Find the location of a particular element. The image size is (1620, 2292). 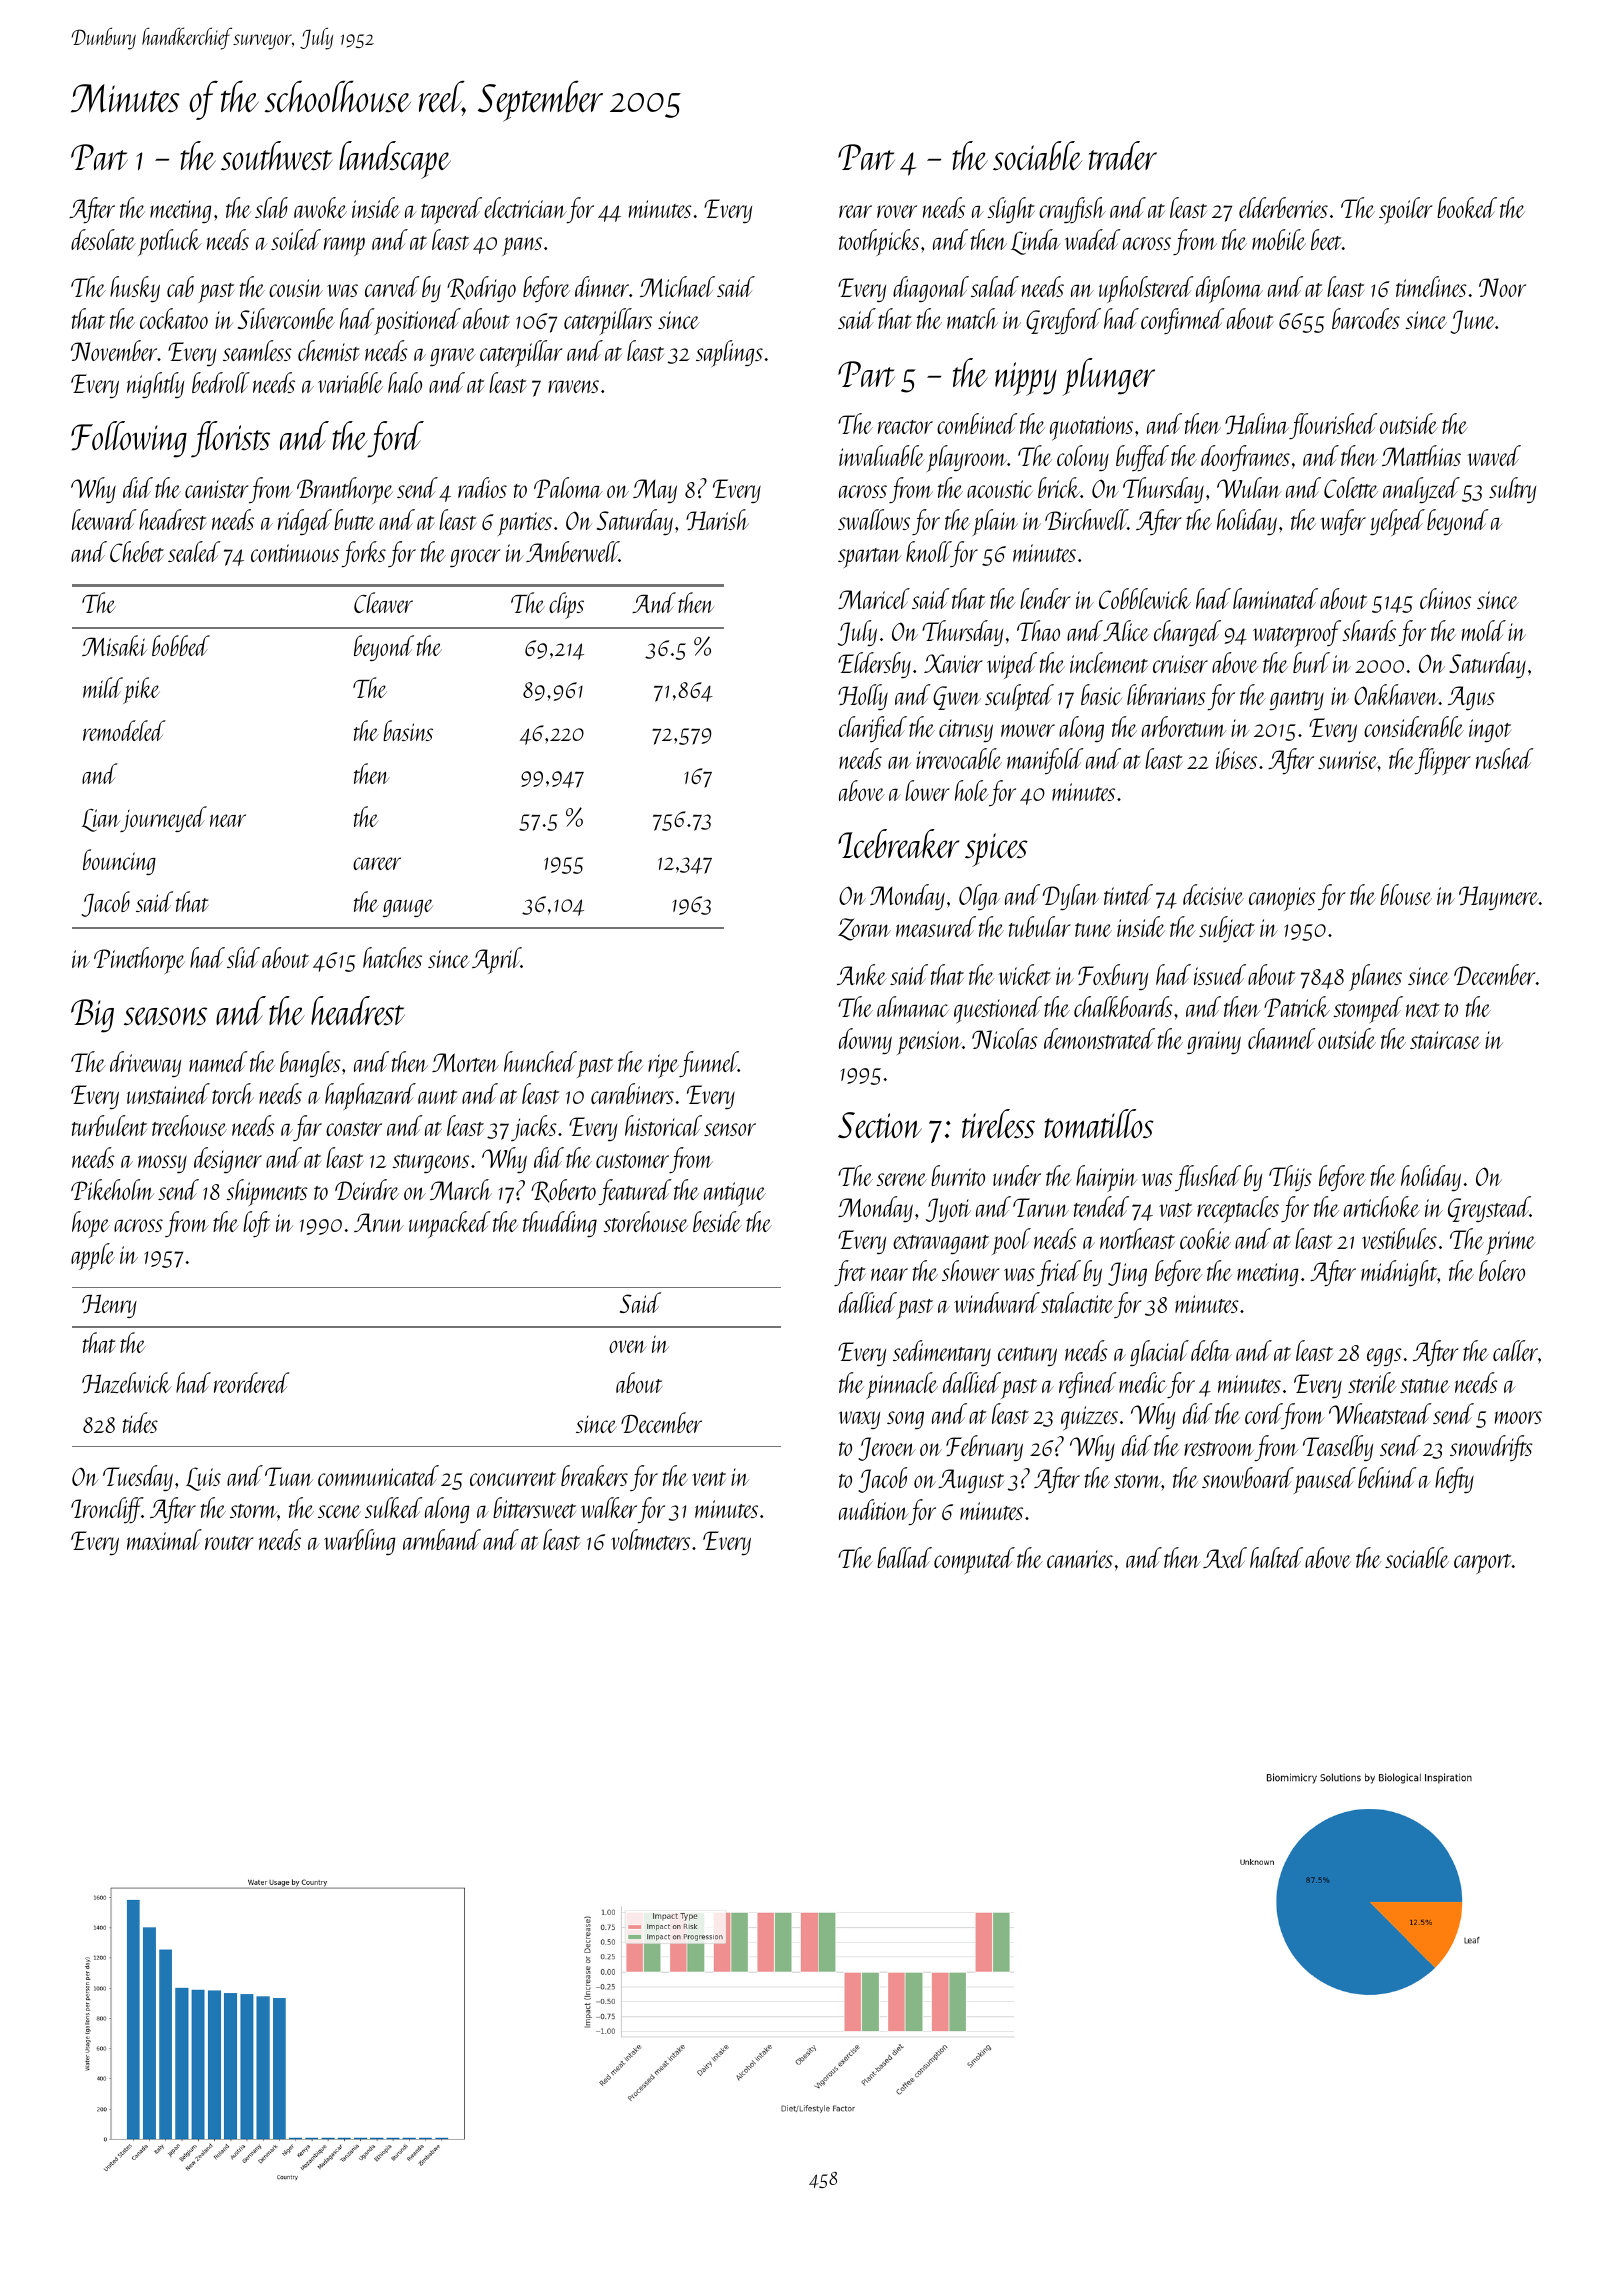

Pinethorpe is located at coordinates (139, 960).
